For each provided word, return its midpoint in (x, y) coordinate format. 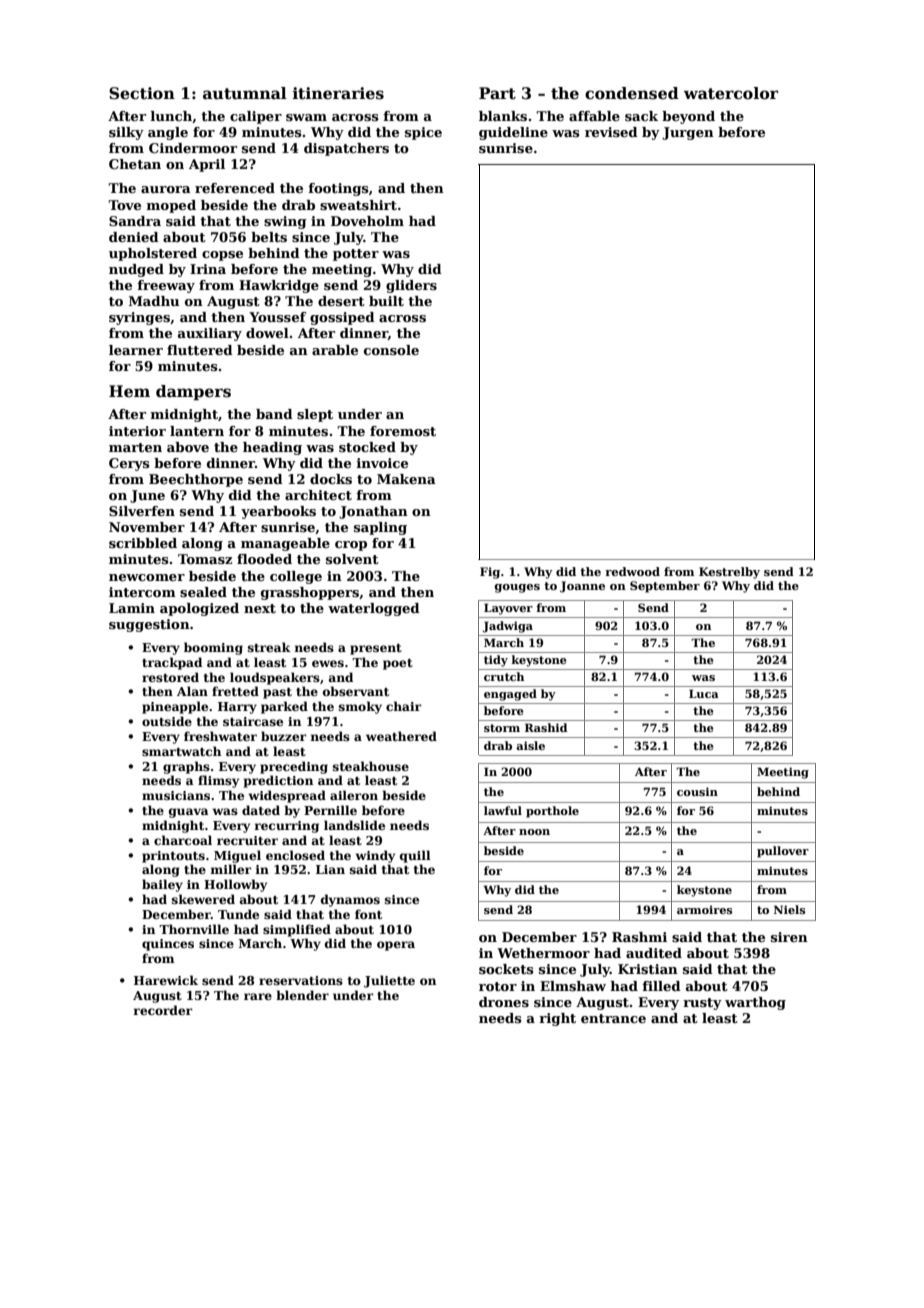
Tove (124, 205)
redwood (632, 571)
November (147, 527)
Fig (490, 573)
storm (502, 728)
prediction (278, 781)
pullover (783, 852)
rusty (702, 1004)
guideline (513, 133)
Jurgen (688, 133)
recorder (163, 1010)
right (557, 1019)
